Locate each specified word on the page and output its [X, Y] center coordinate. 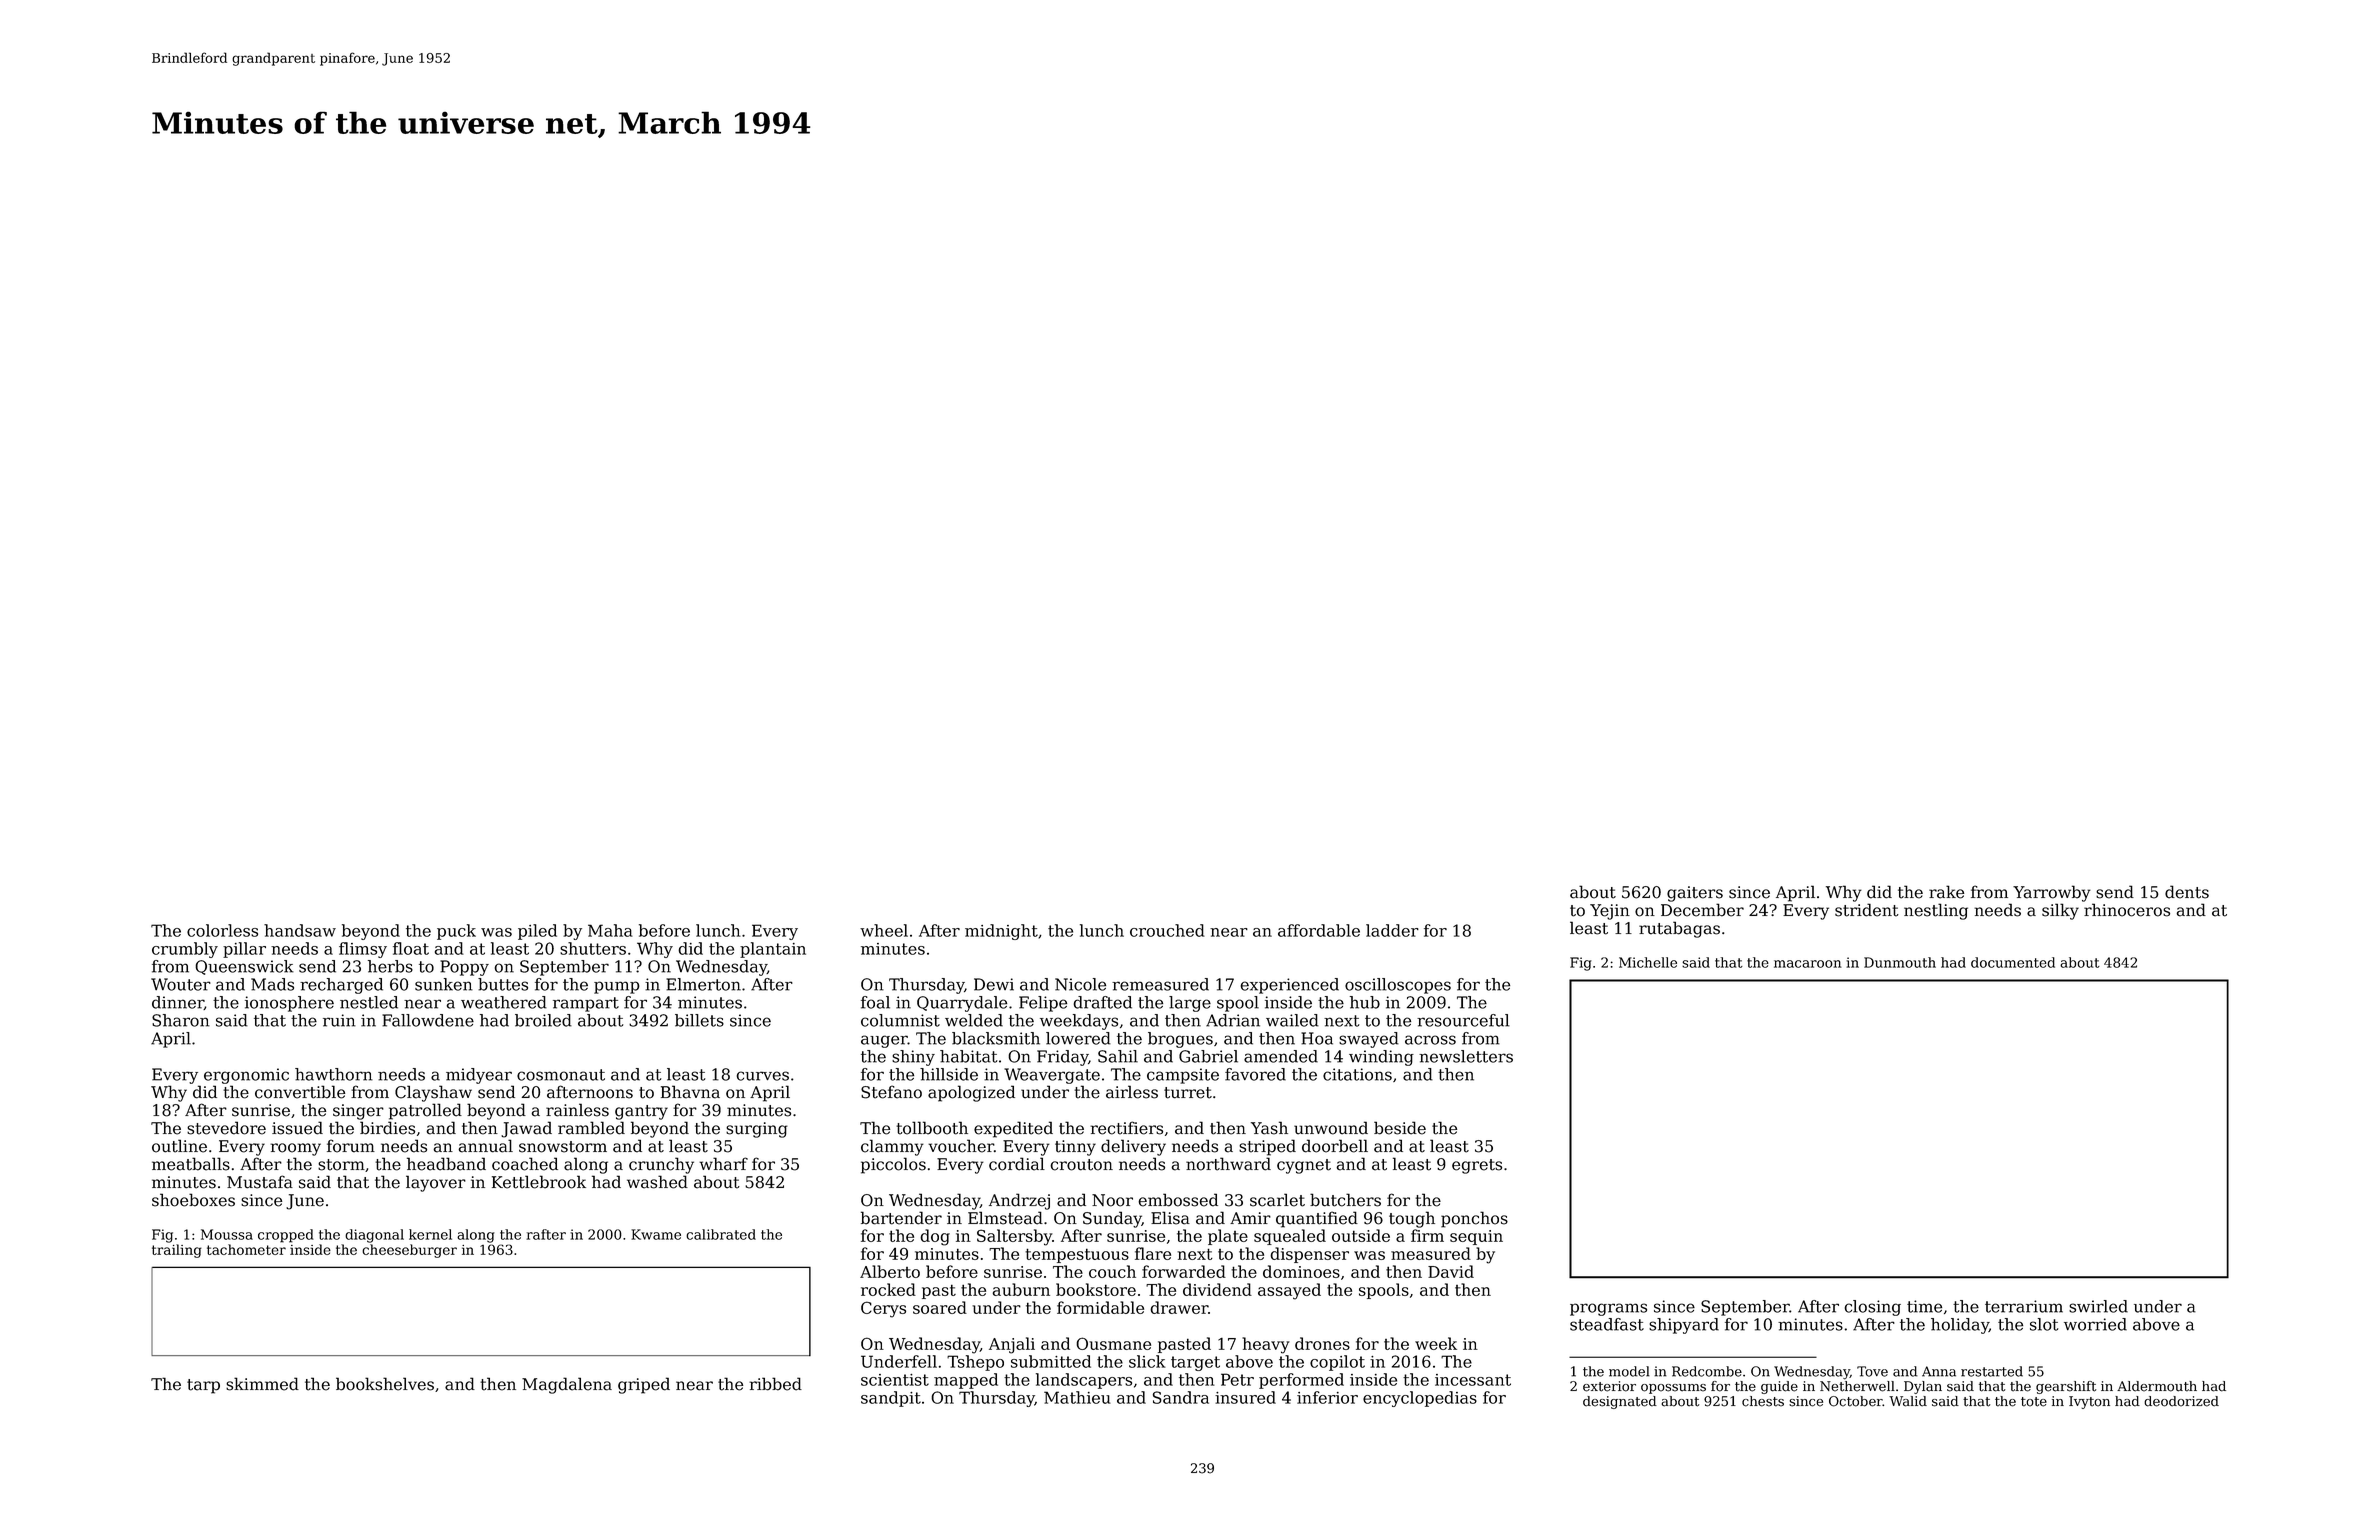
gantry [641, 1112]
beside [1400, 1128]
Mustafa [260, 1182]
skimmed [262, 1384]
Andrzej [1019, 1201]
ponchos [1474, 1219]
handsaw [300, 930]
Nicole [1080, 984]
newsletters [1466, 1056]
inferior [1327, 1397]
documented [2013, 962]
